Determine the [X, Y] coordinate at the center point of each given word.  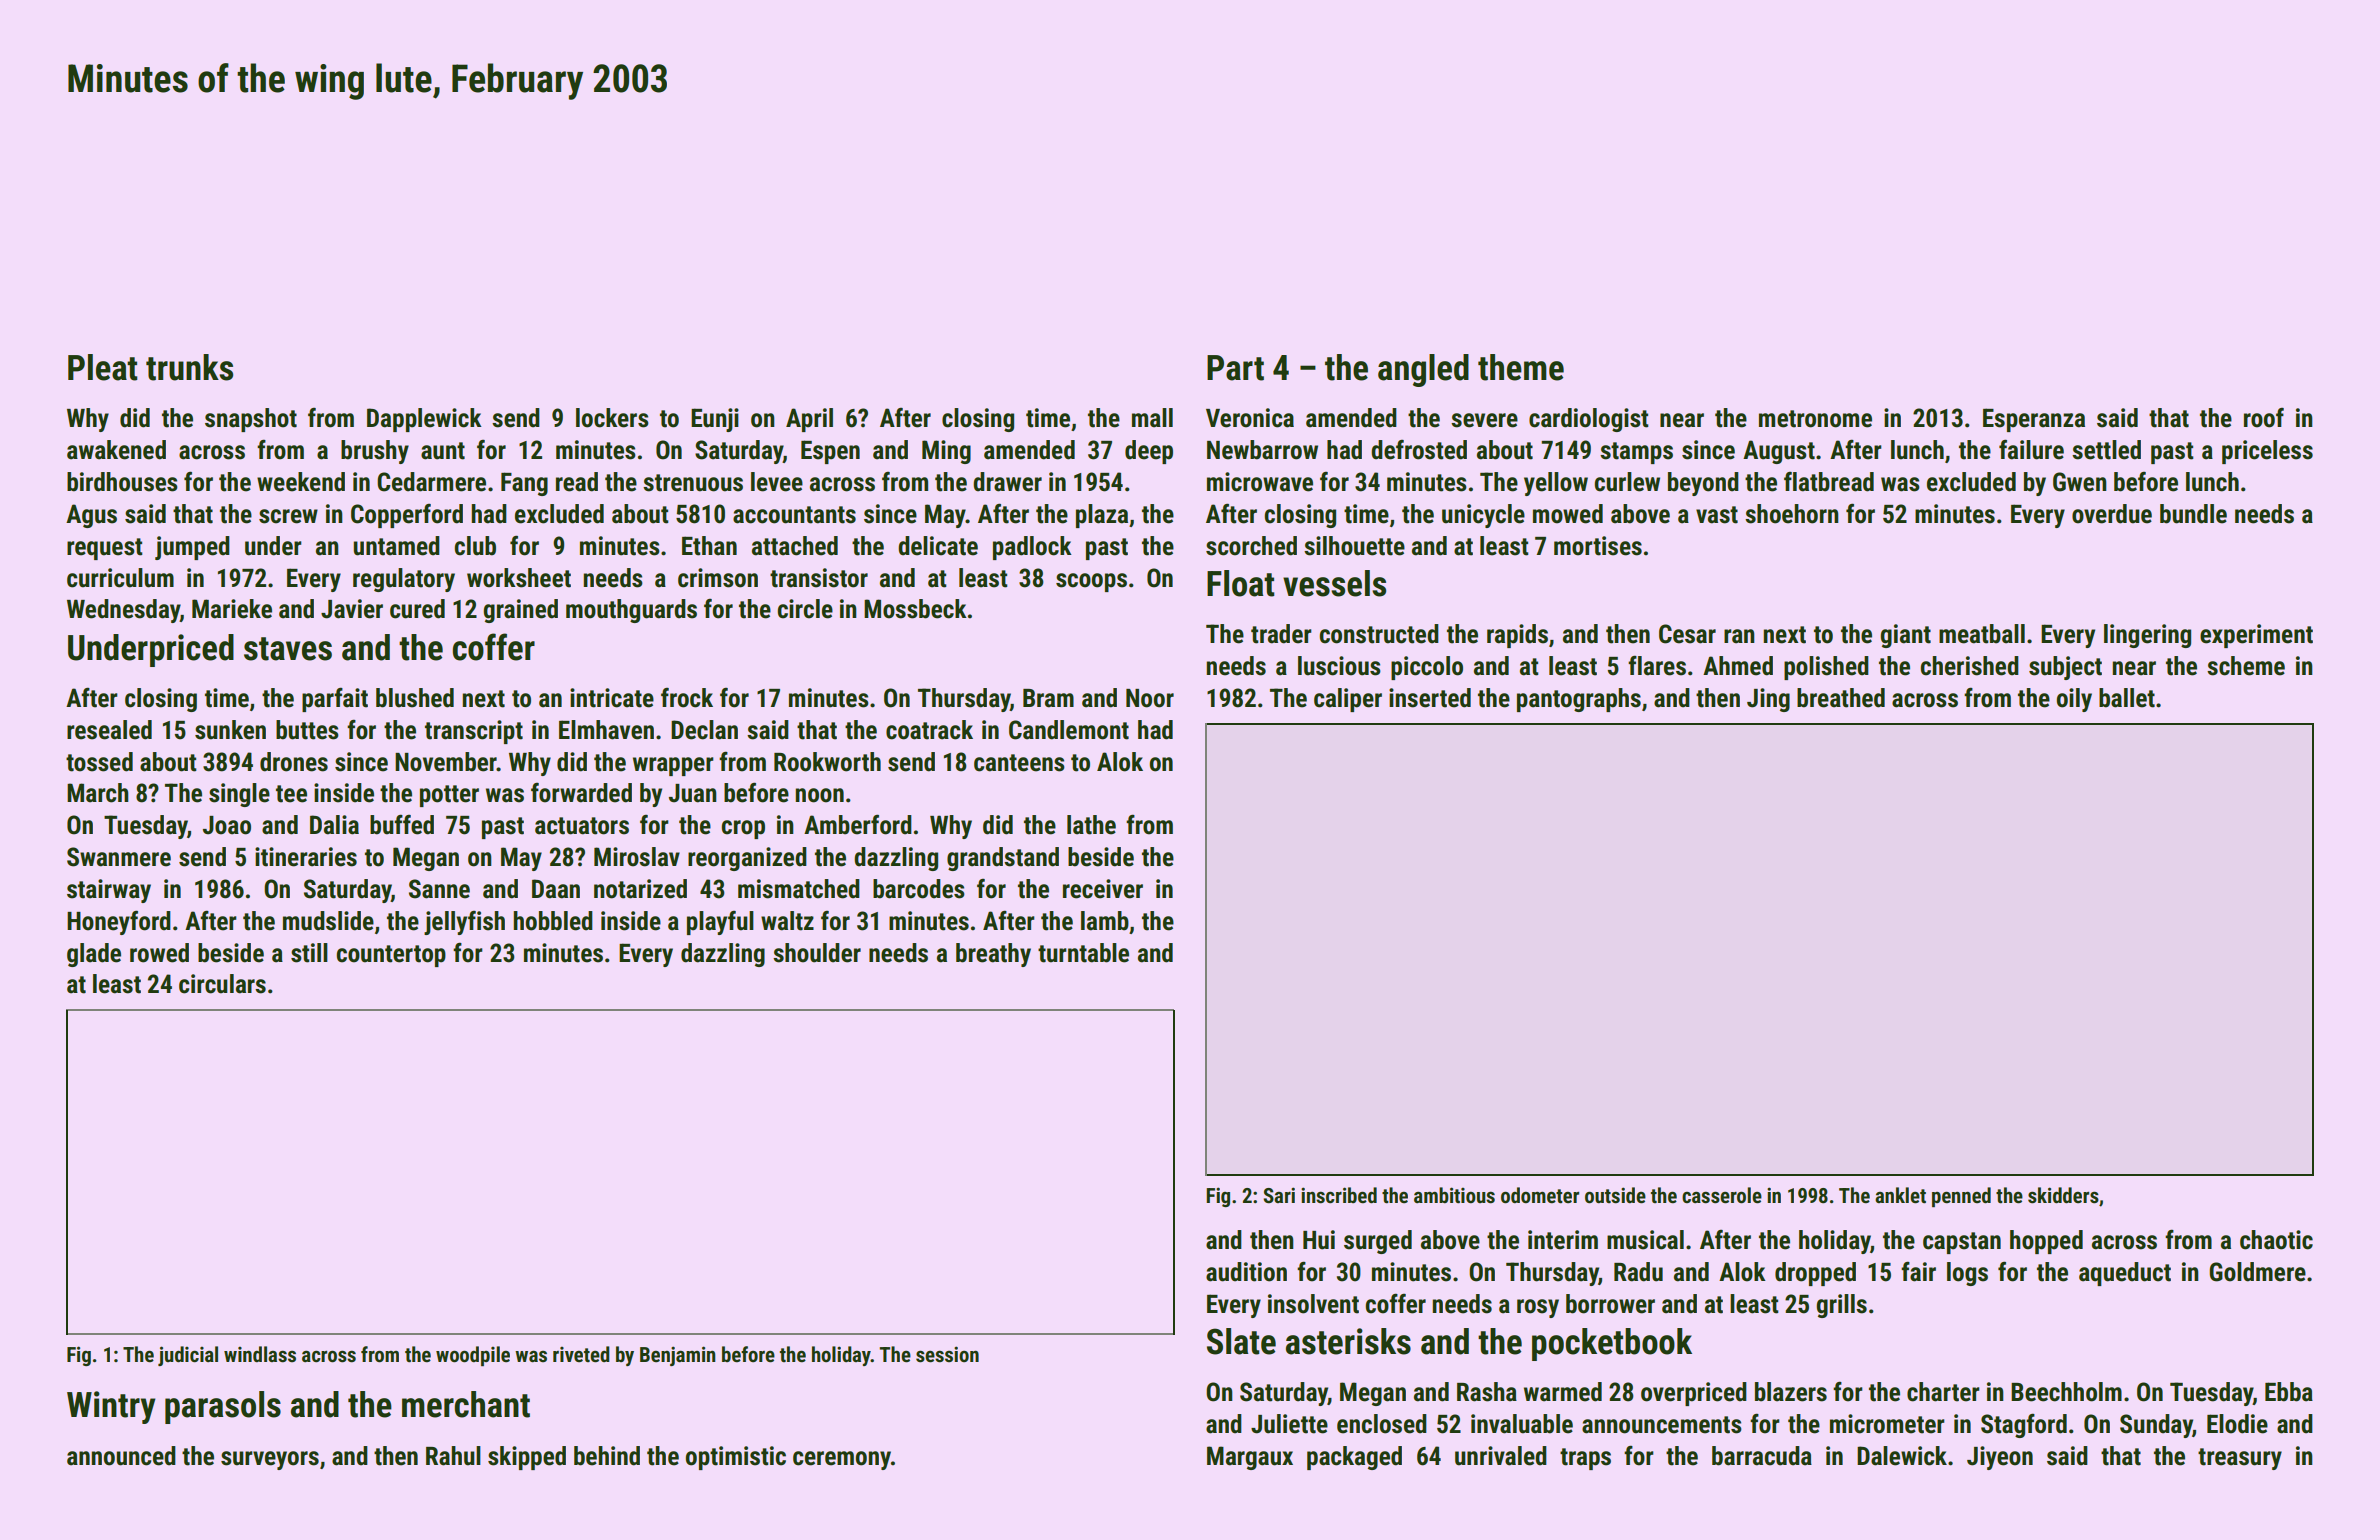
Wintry [111, 1407]
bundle [2193, 514]
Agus [91, 516]
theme [1521, 367]
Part [1235, 368]
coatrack [929, 730]
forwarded [581, 793]
